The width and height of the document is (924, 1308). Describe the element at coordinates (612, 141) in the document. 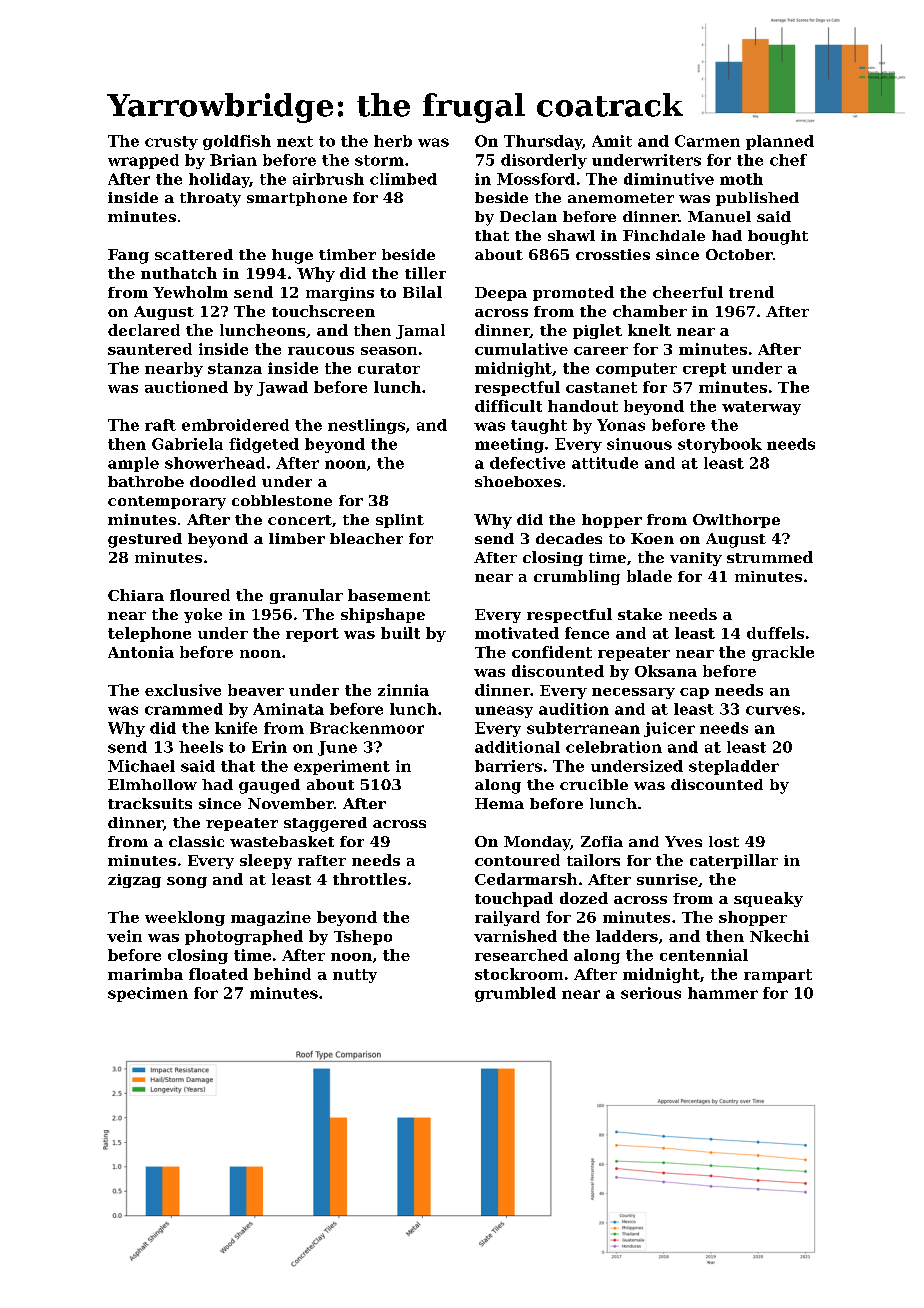

I see `Amit` at that location.
